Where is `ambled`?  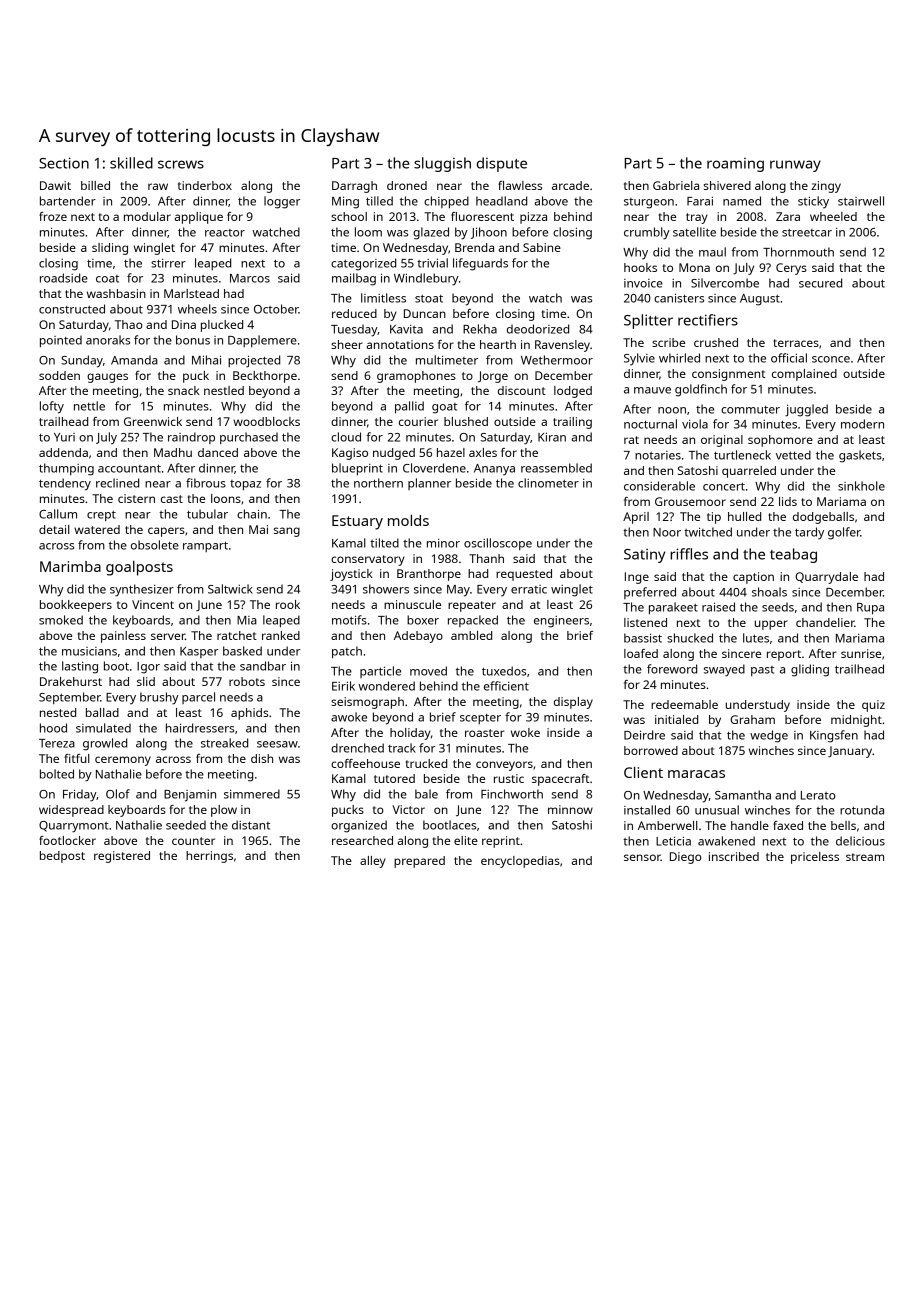 ambled is located at coordinates (471, 635).
